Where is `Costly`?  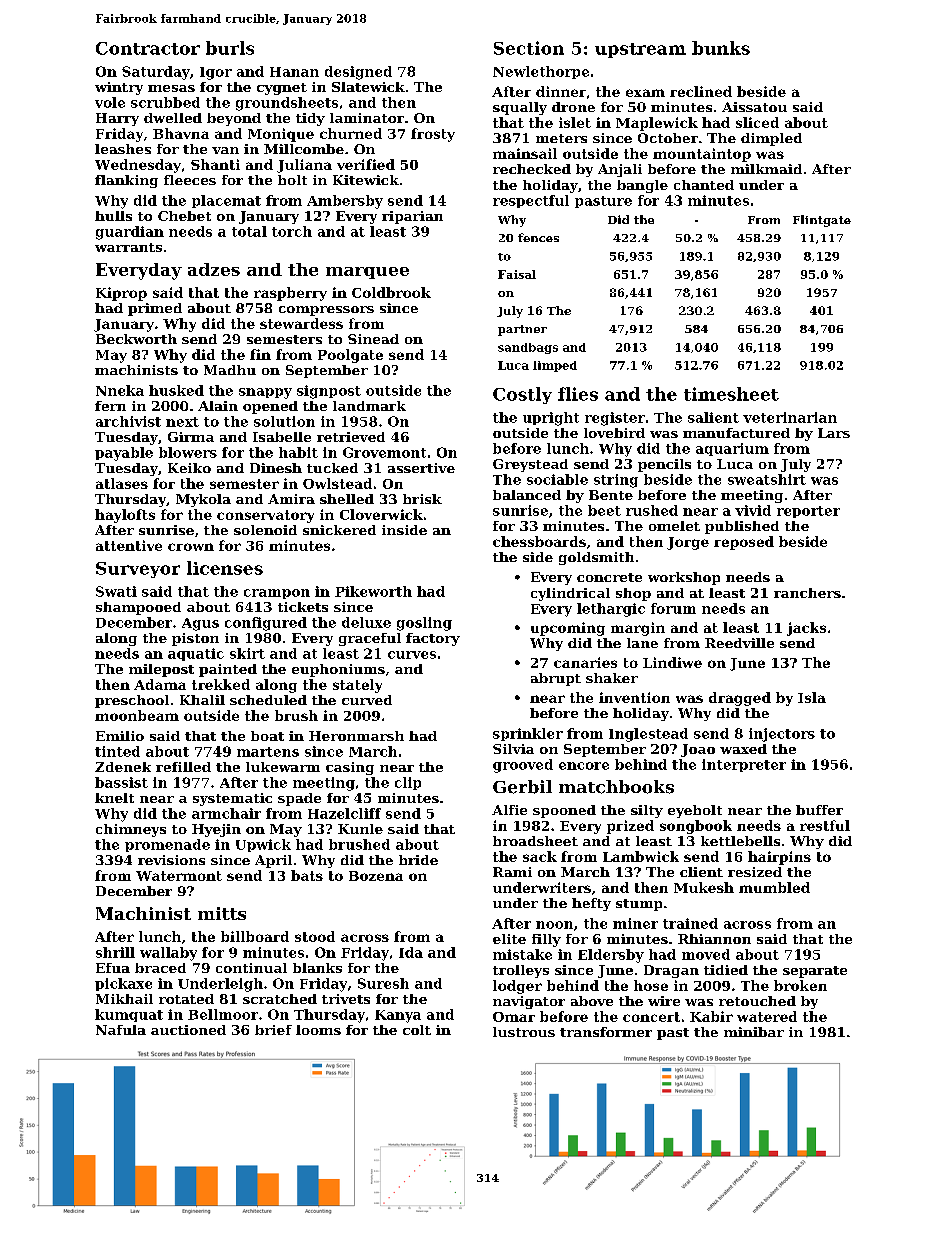 Costly is located at coordinates (522, 395).
